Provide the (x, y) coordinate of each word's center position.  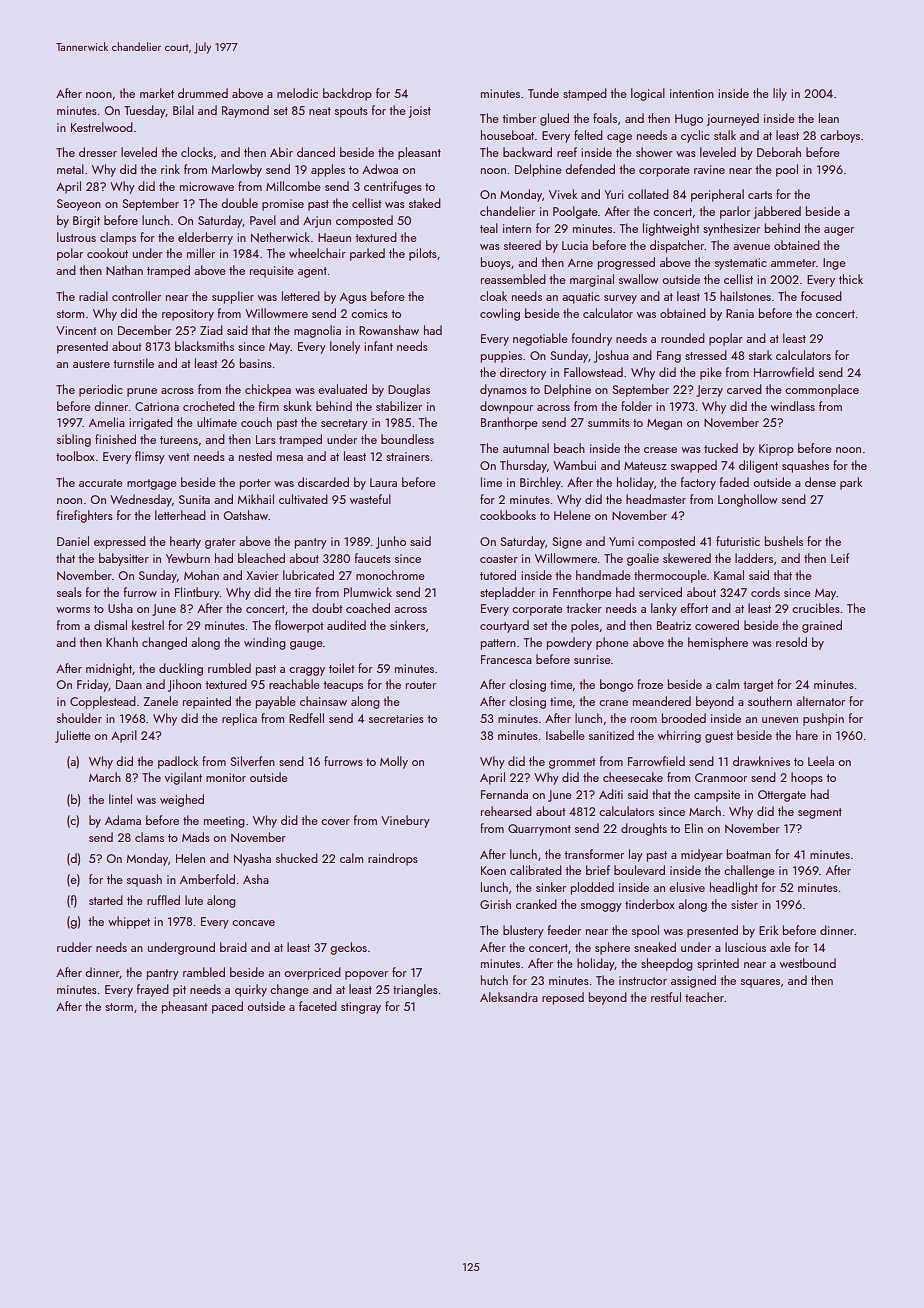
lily (780, 94)
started (105, 900)
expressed (119, 542)
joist (420, 112)
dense (820, 482)
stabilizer (399, 406)
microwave (207, 186)
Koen (493, 870)
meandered (662, 701)
